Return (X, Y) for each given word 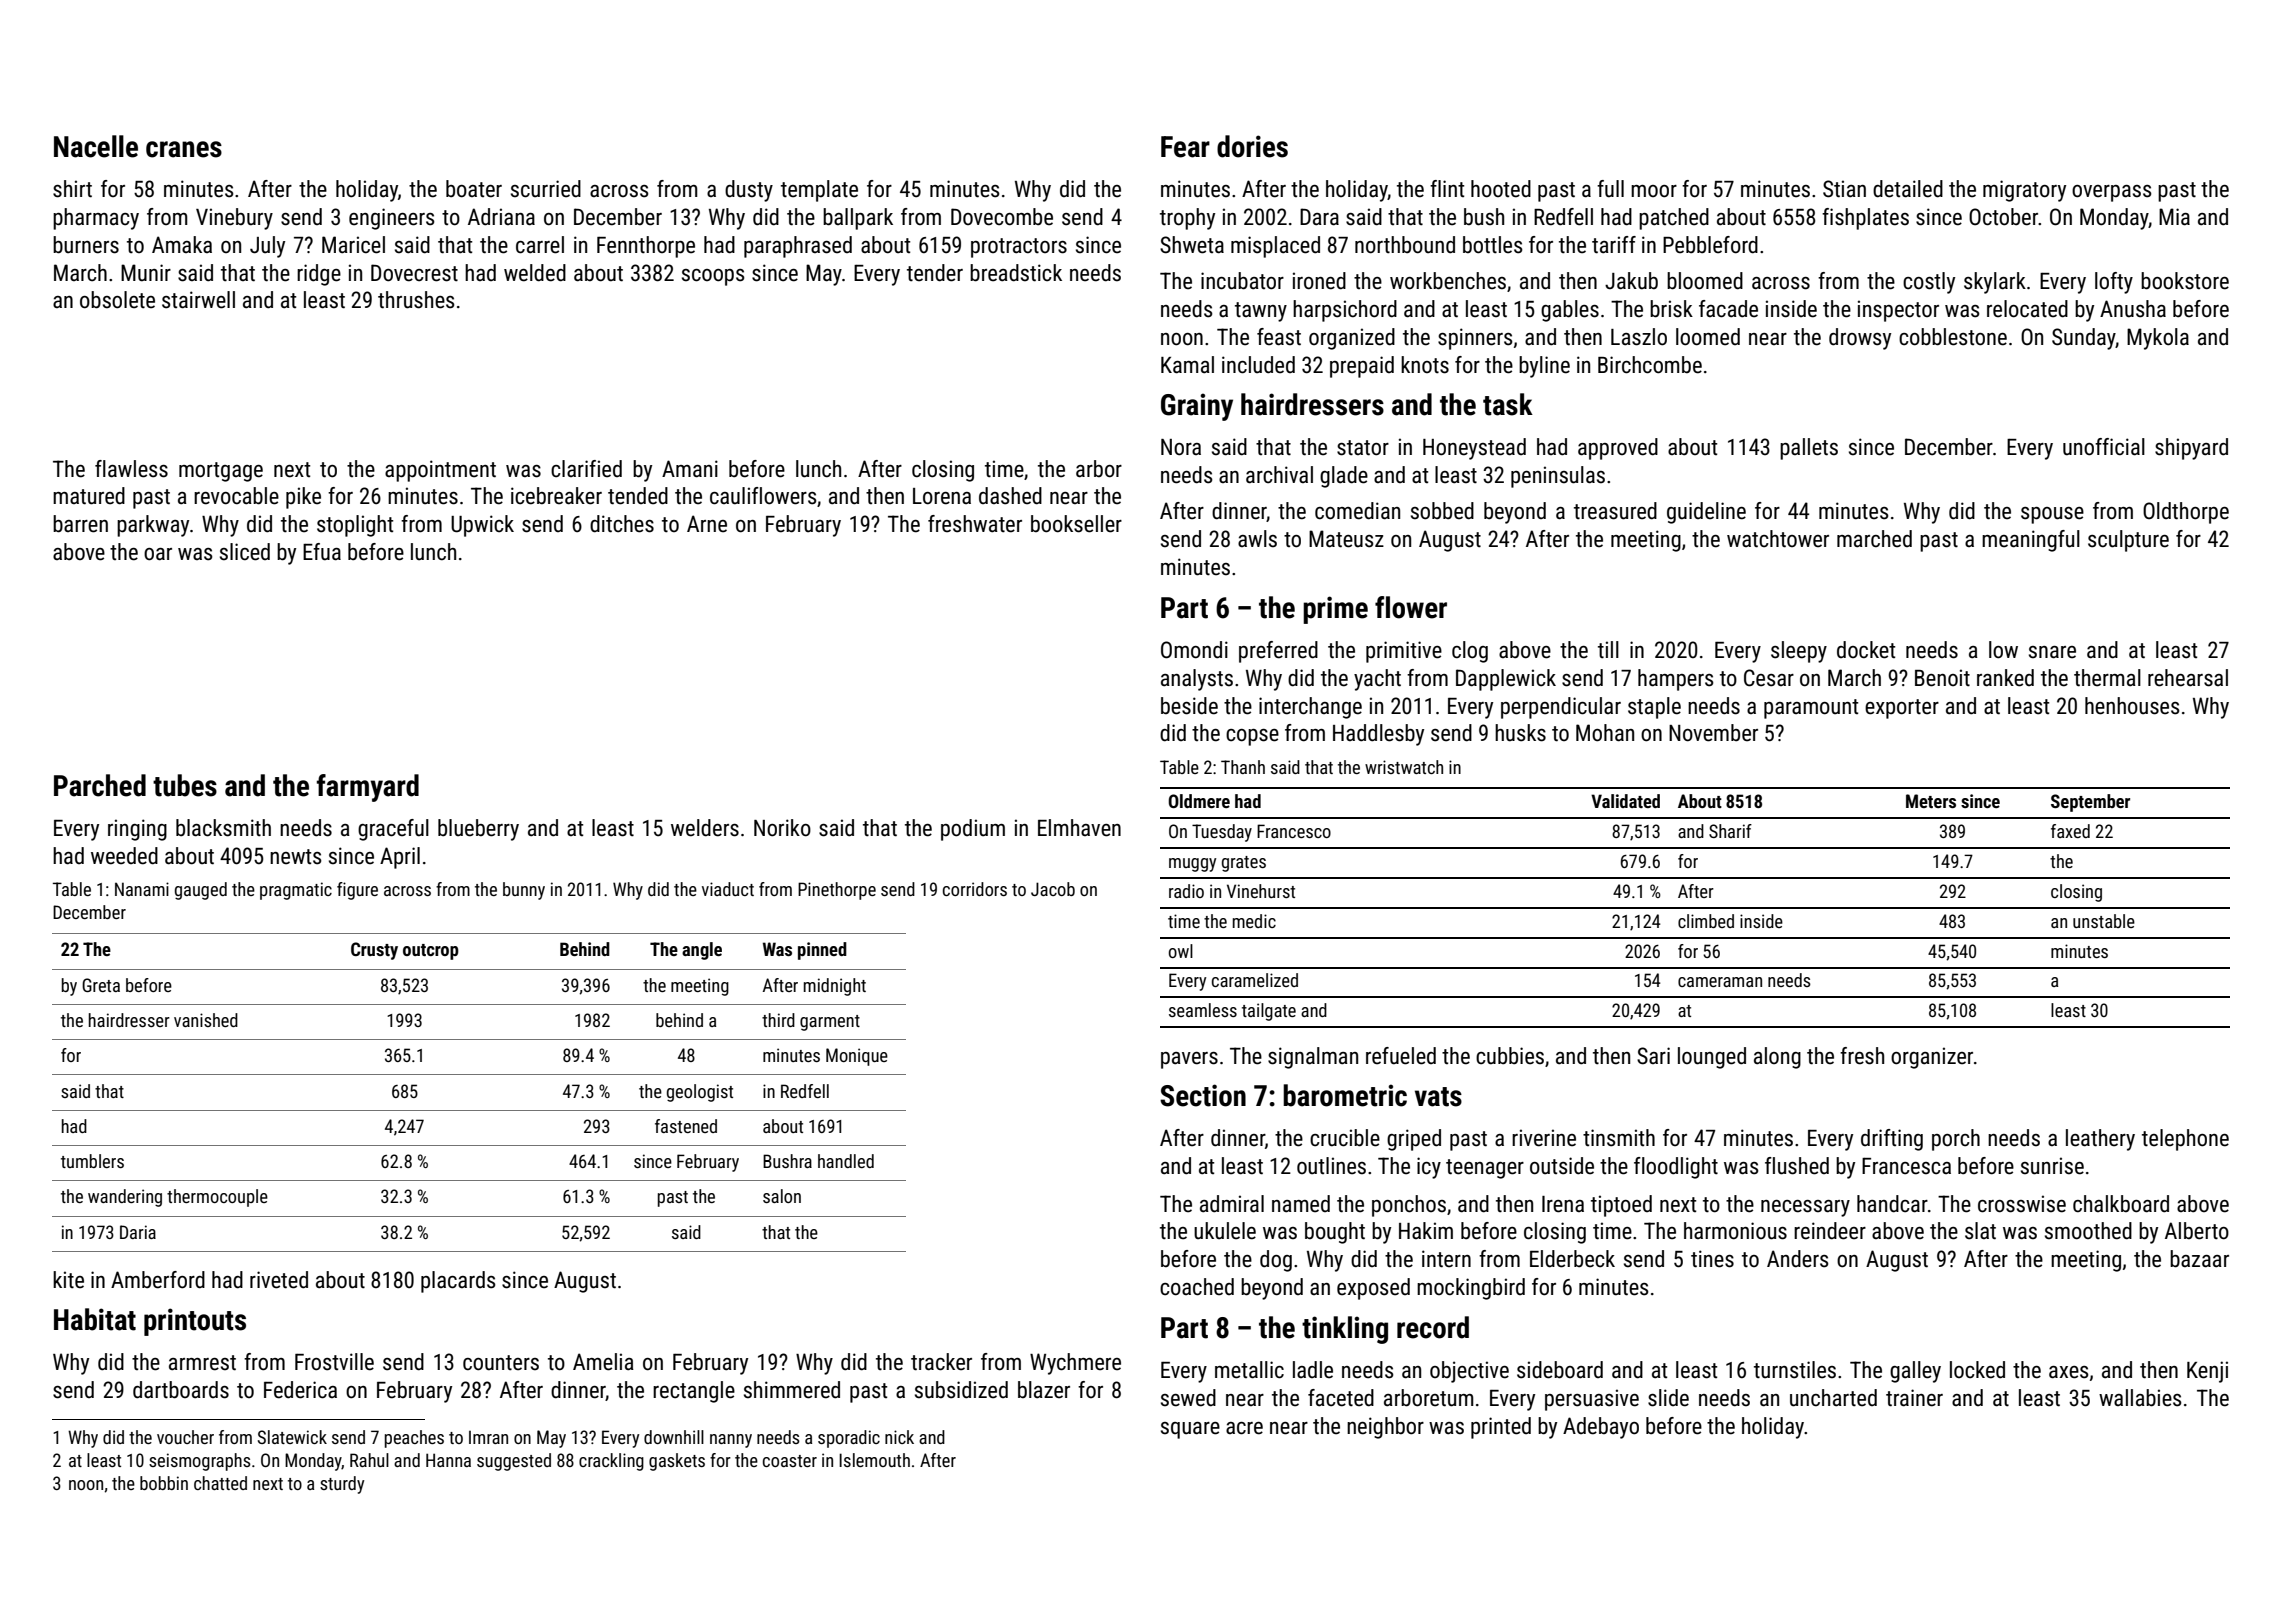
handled (846, 1161)
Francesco (1294, 831)
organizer (1932, 1058)
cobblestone (1953, 337)
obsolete (117, 300)
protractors (1019, 248)
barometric (1345, 1095)
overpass (2112, 193)
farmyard (368, 788)
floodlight (1676, 1168)
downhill (674, 1437)
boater (474, 189)
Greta (101, 985)
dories (1252, 146)
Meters (1931, 801)
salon (782, 1196)
